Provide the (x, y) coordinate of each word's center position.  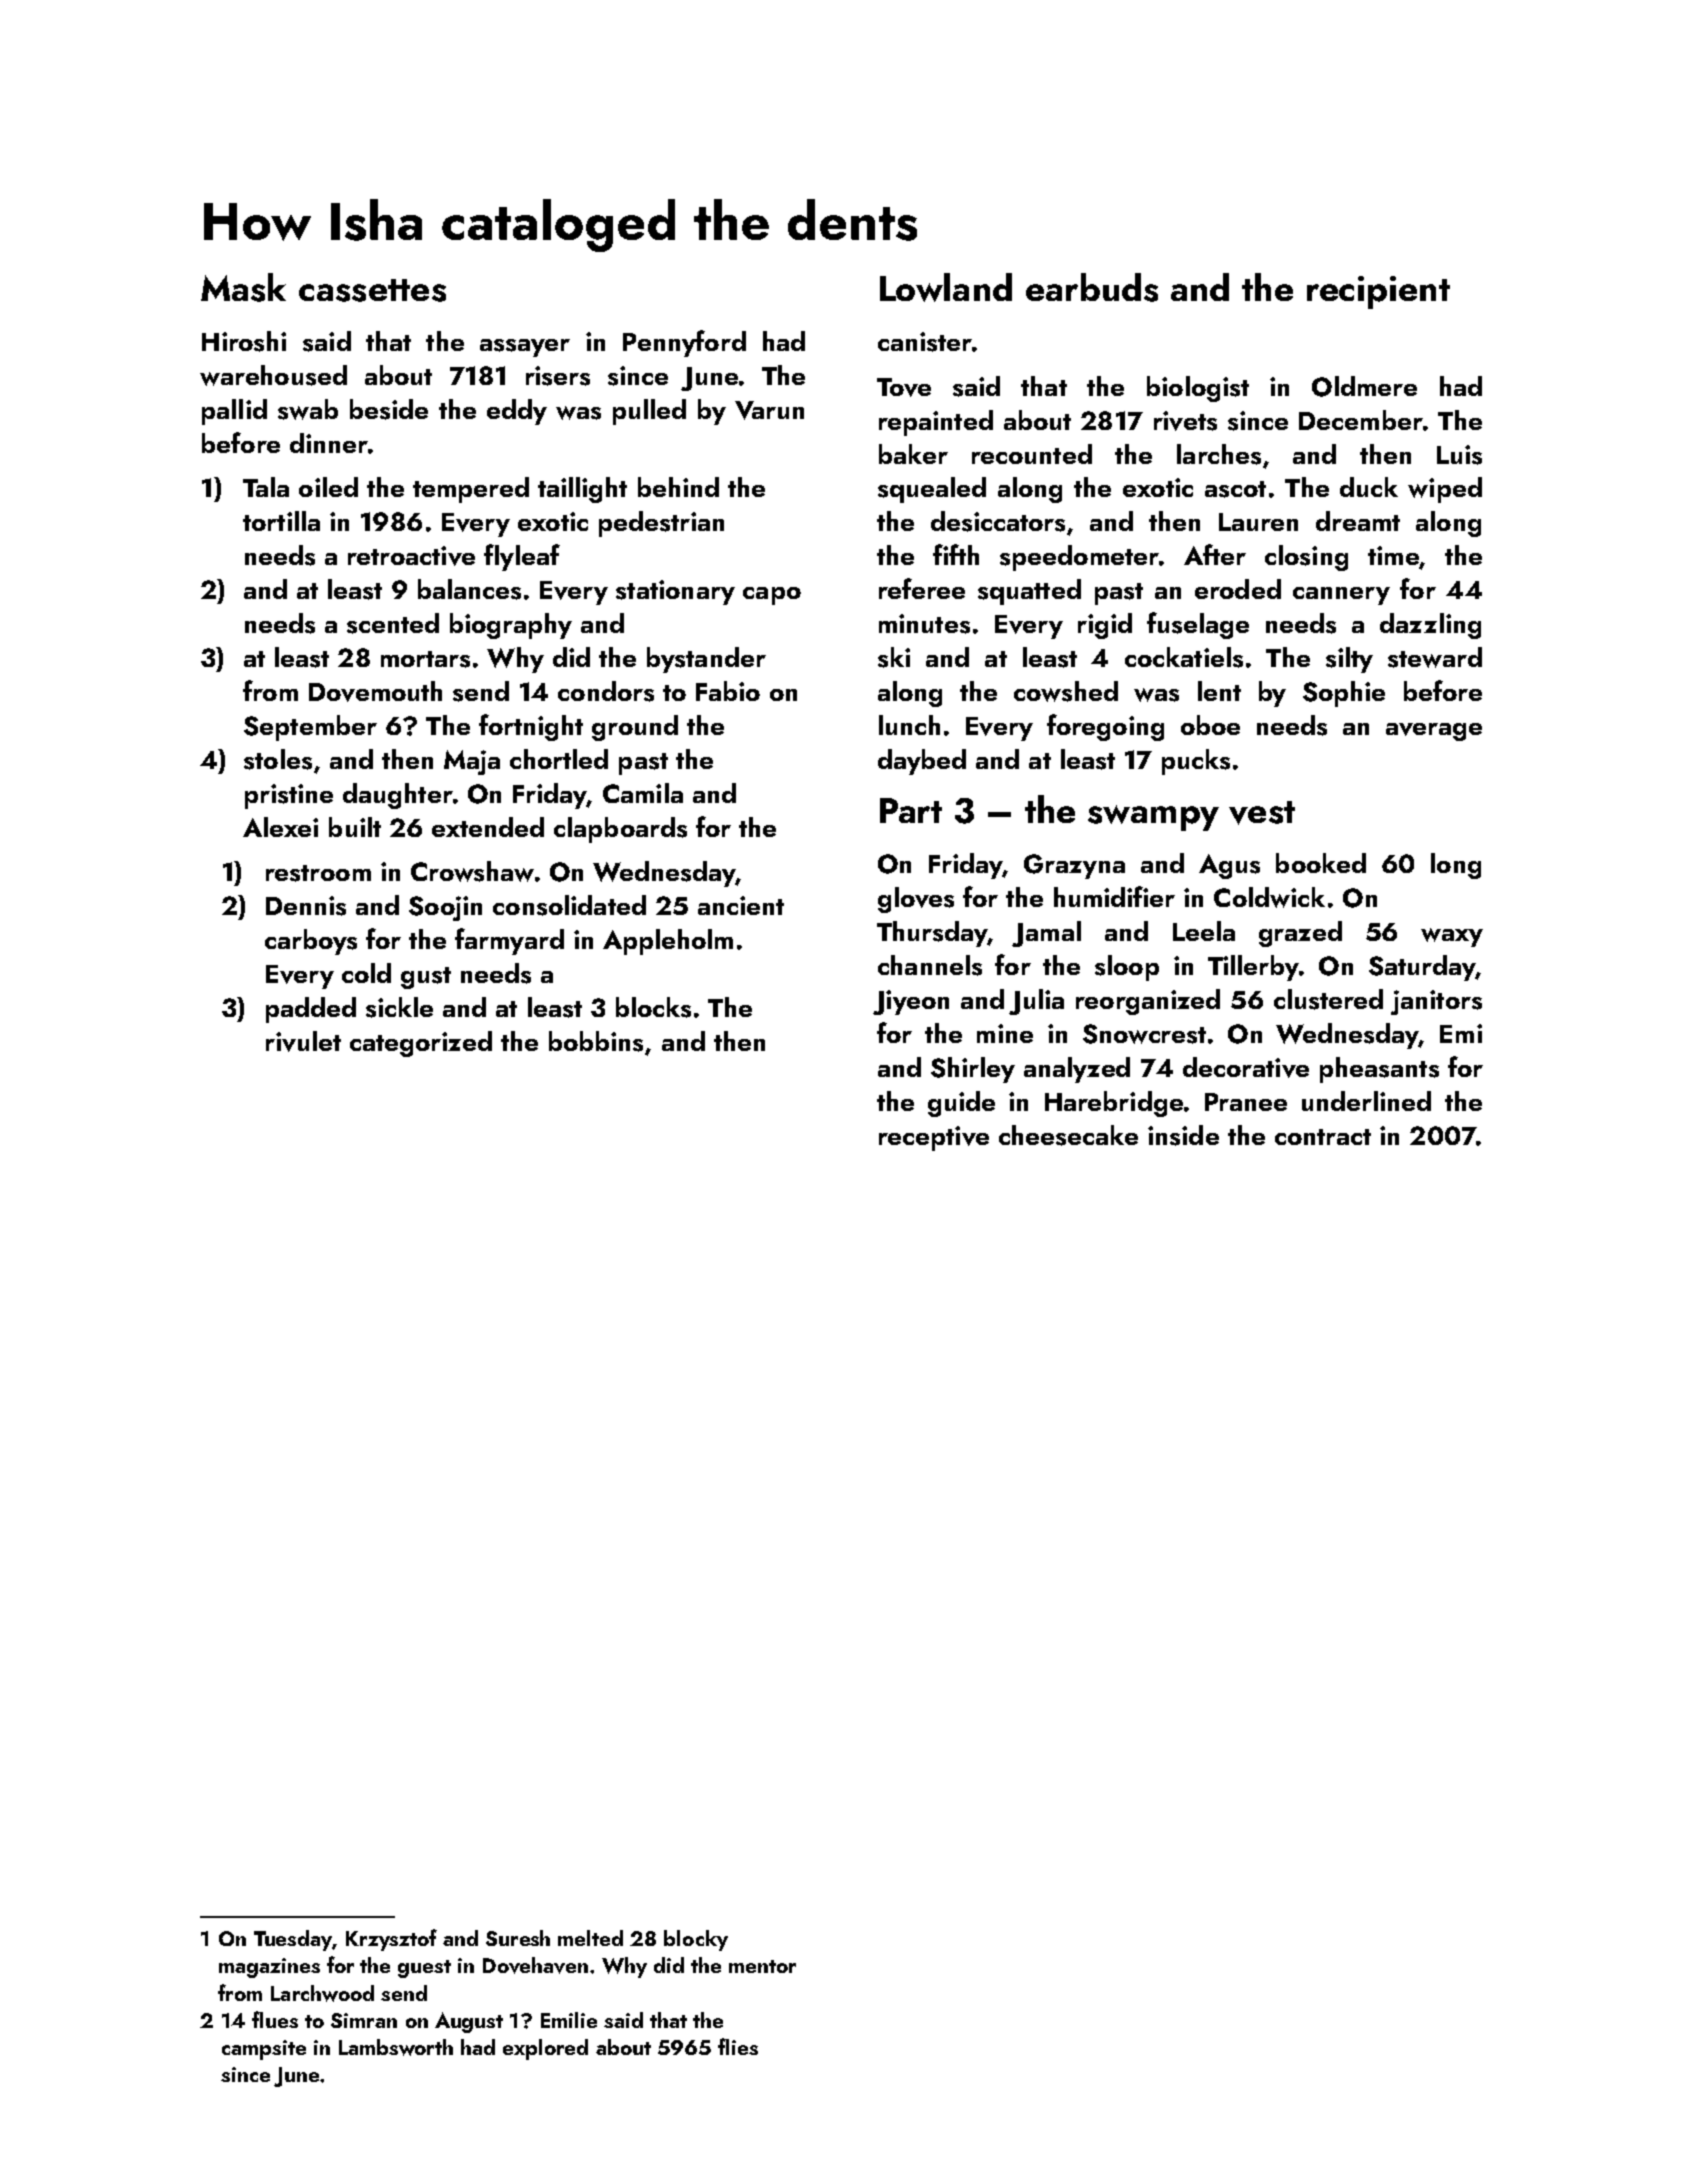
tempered (471, 490)
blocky (696, 1940)
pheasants (1379, 1070)
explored (545, 2049)
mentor (762, 1966)
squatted (1029, 592)
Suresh (518, 1938)
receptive (934, 1138)
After (1215, 554)
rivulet (303, 1041)
